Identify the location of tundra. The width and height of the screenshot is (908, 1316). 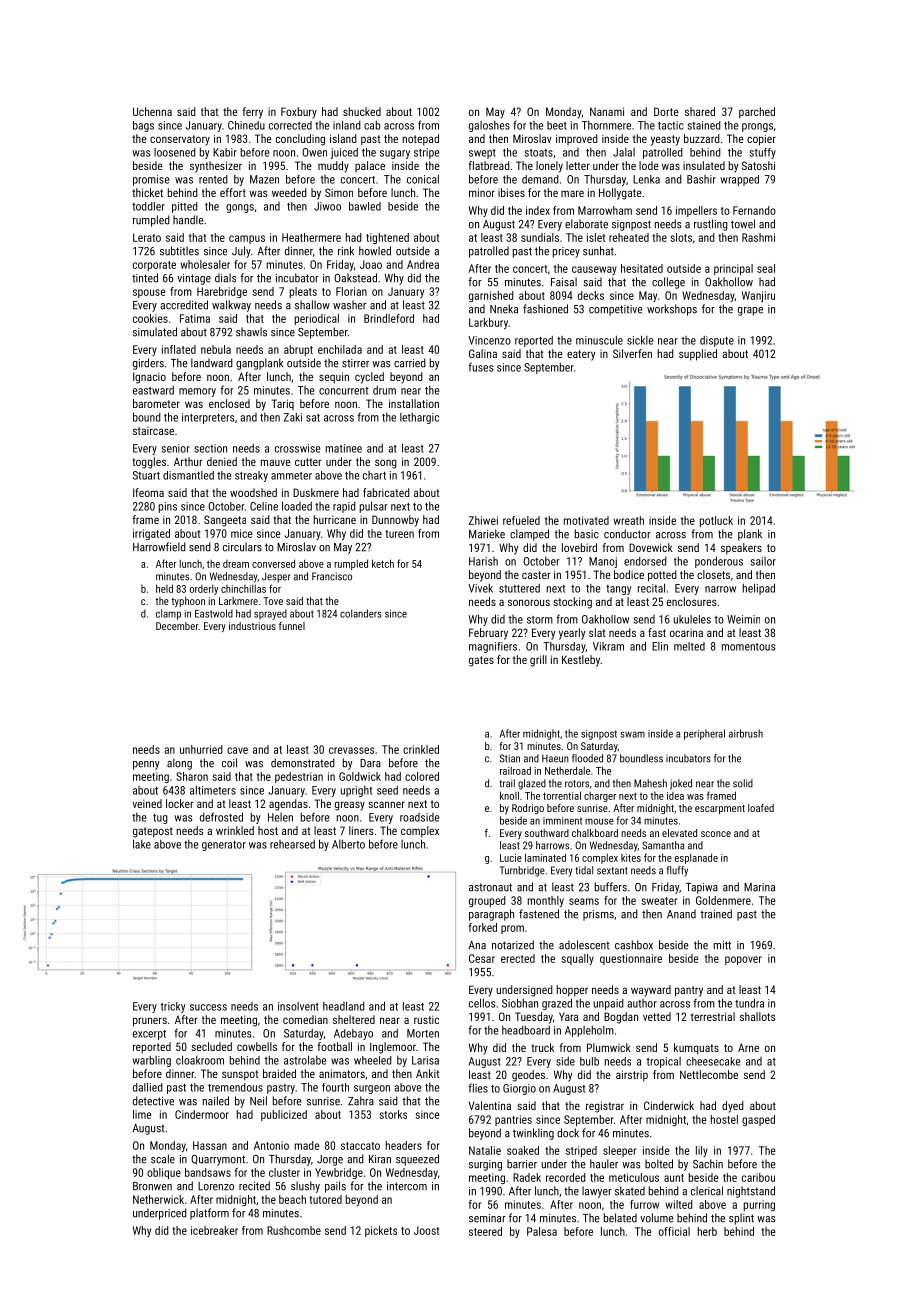
(749, 1003).
